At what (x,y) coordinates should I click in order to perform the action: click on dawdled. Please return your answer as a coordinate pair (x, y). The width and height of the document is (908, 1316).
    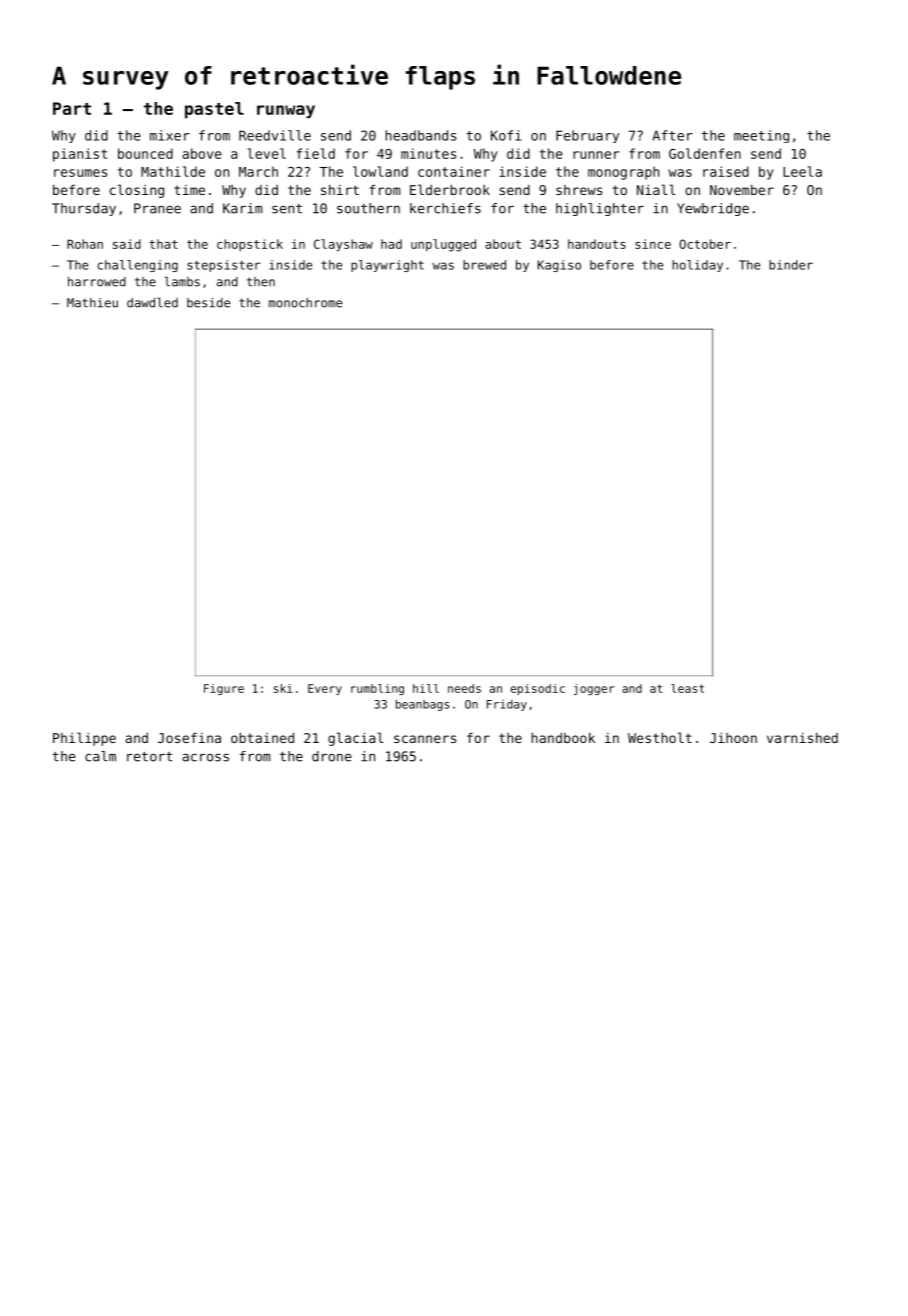
    Looking at the image, I should click on (152, 302).
